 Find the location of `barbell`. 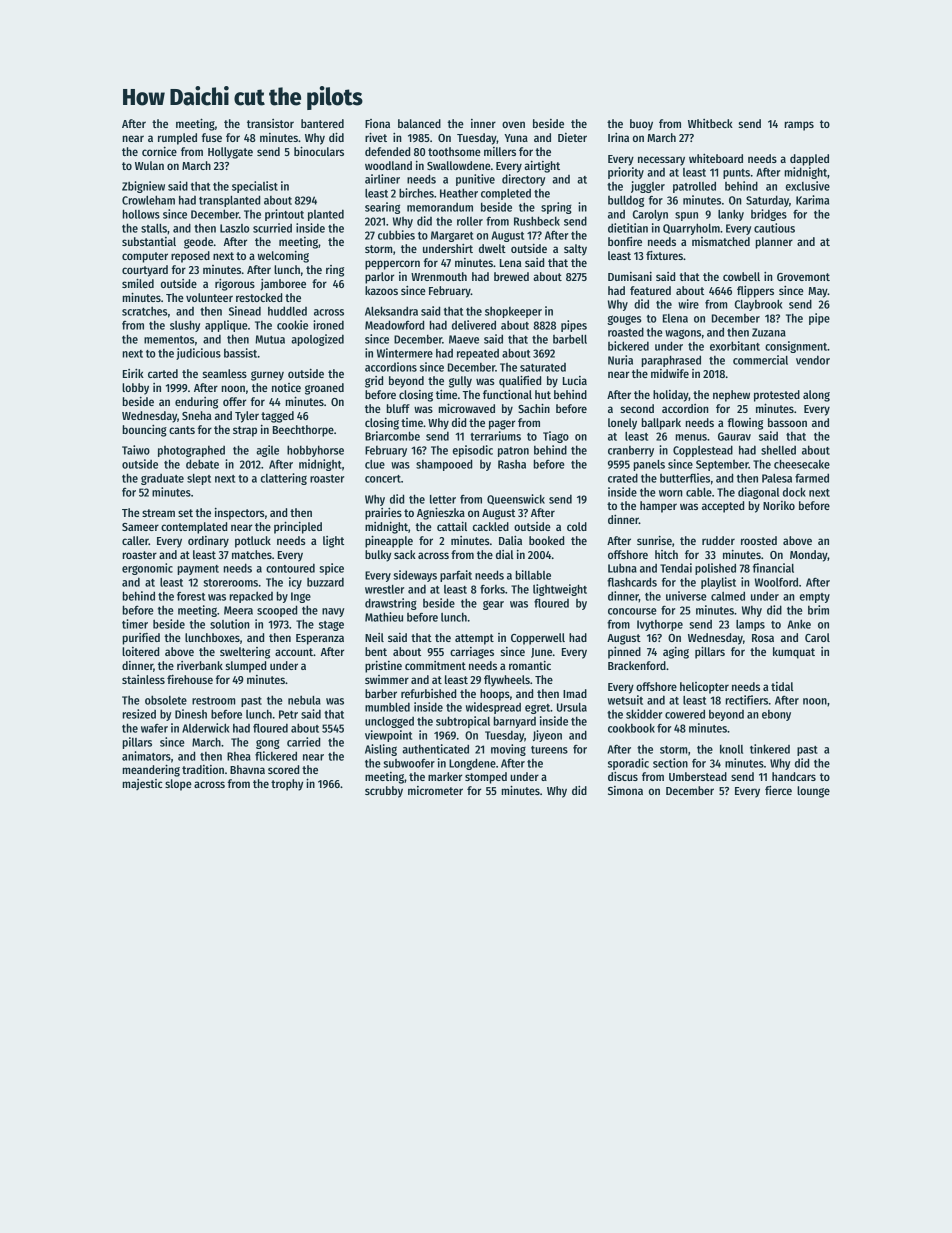

barbell is located at coordinates (570, 339).
